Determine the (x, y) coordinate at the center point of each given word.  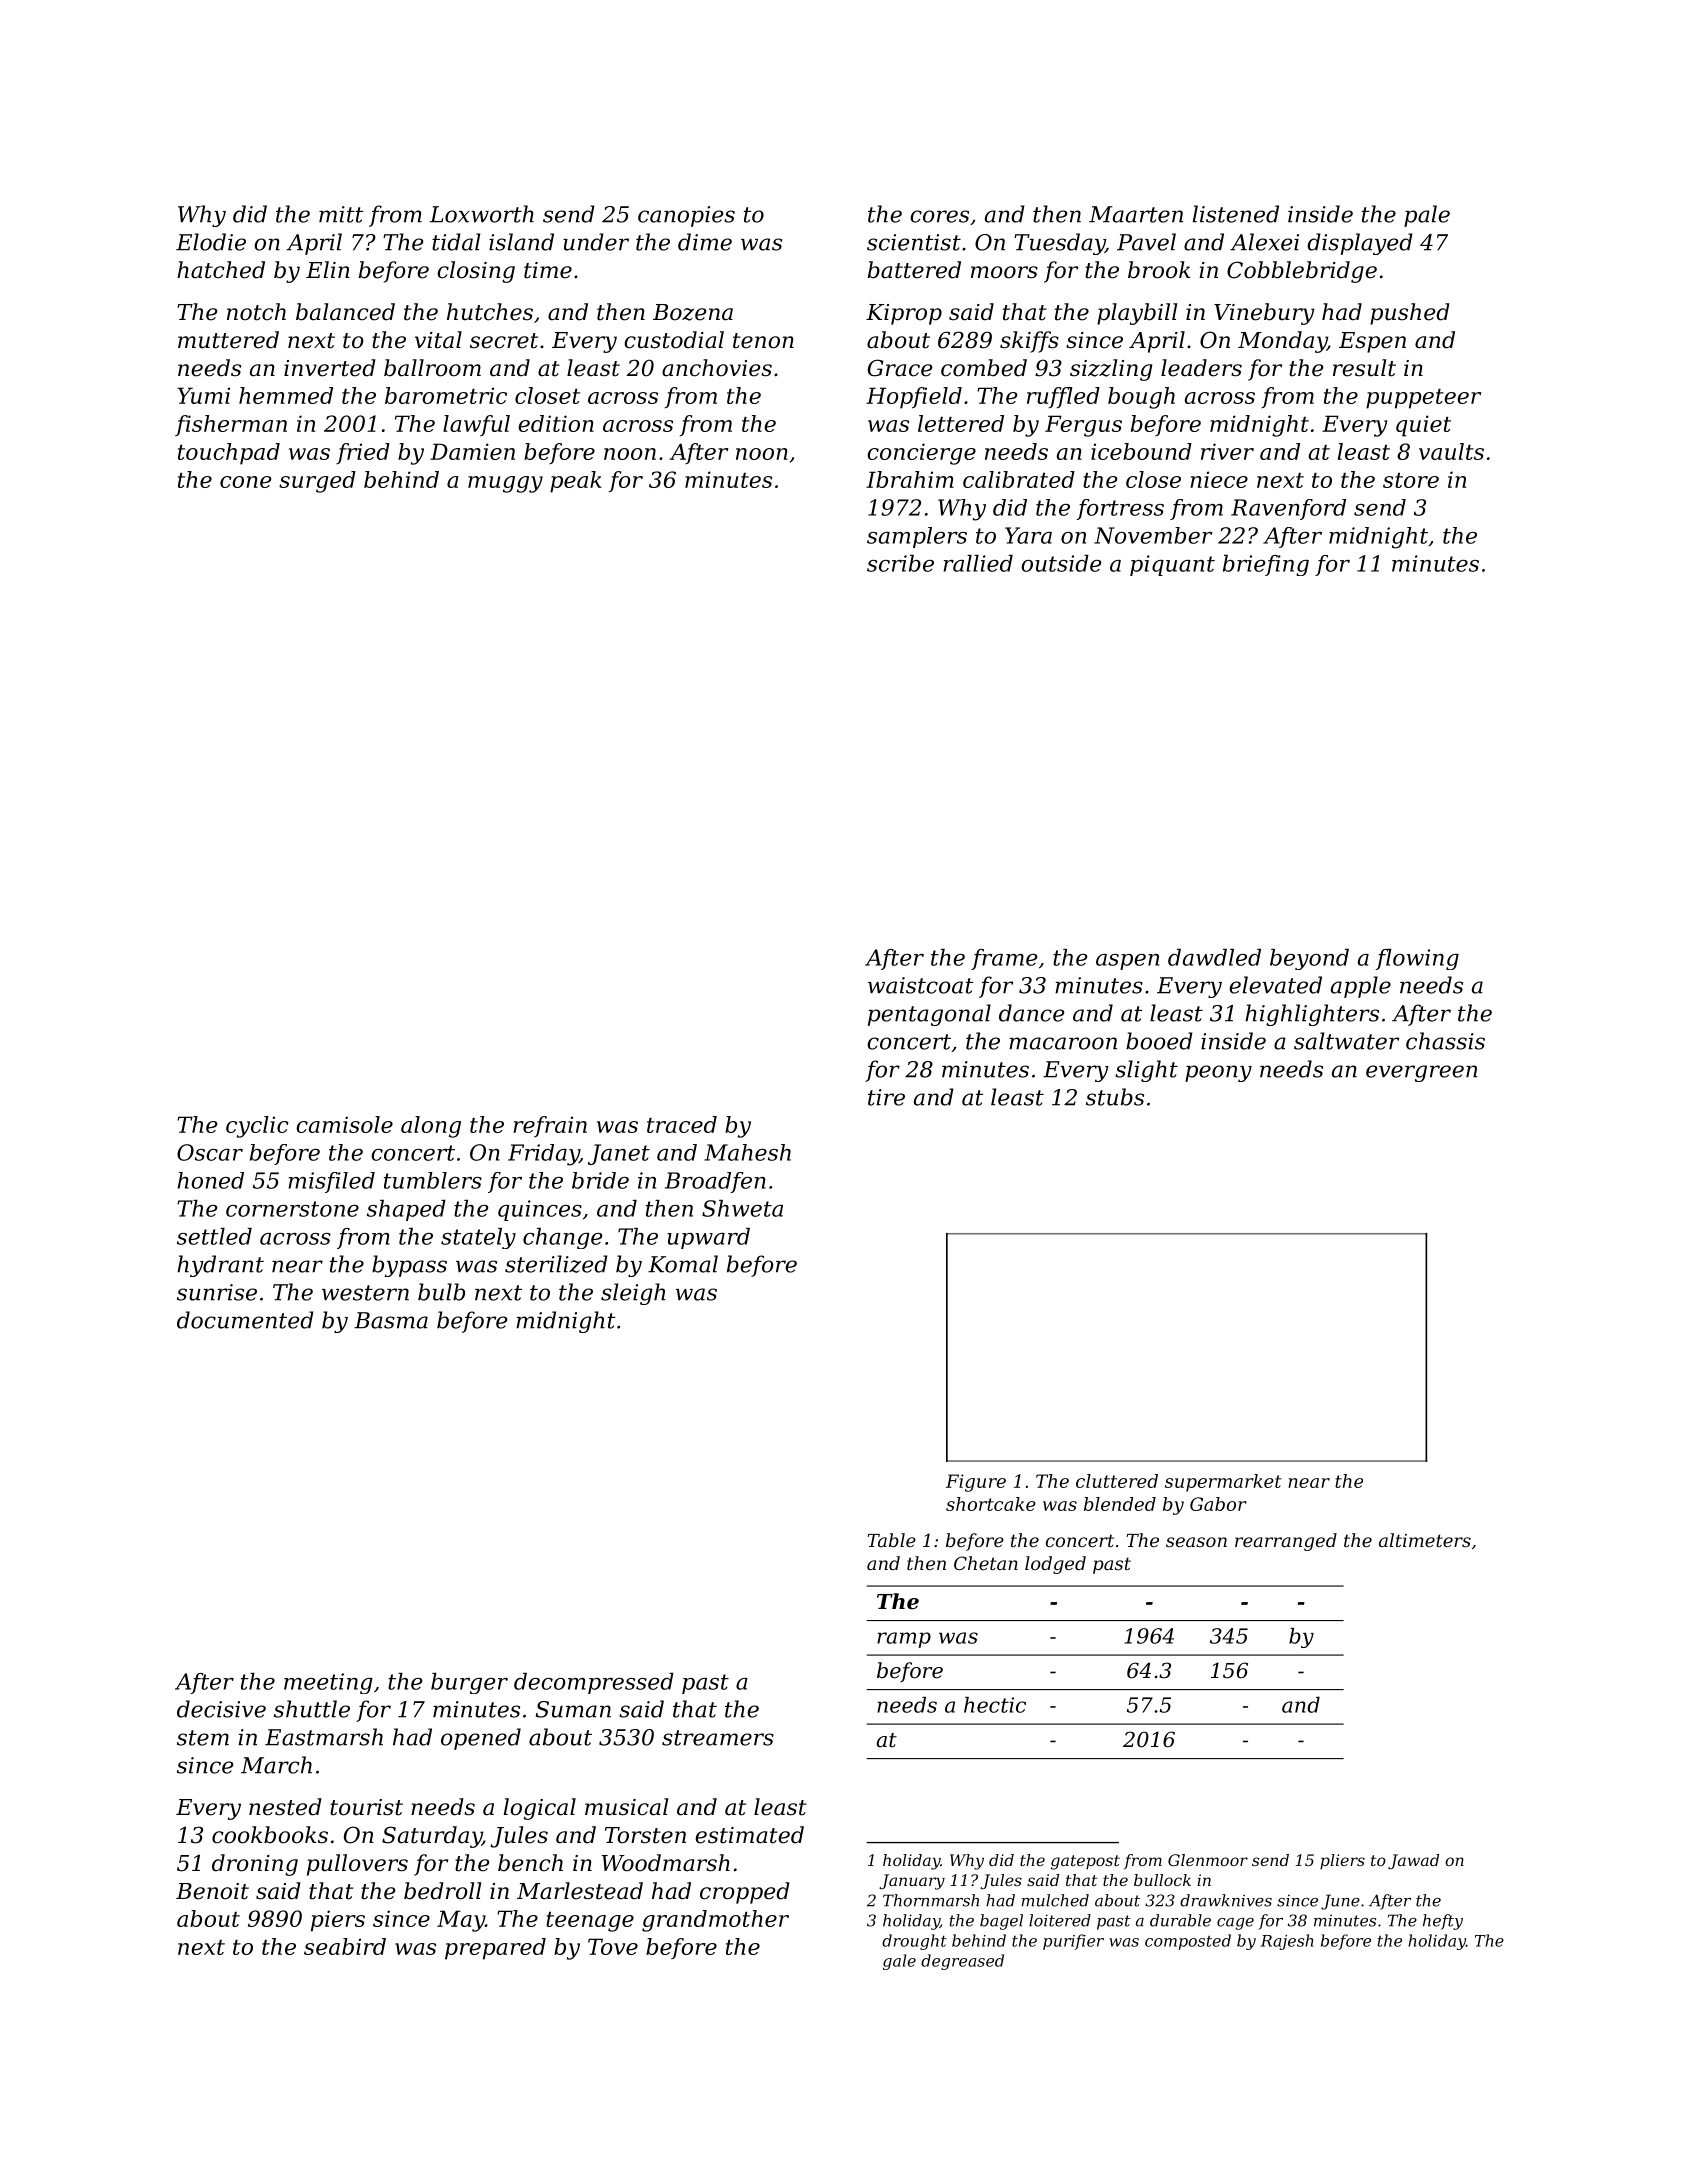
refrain (550, 1126)
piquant (1172, 565)
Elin (328, 269)
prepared (495, 1949)
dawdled (1214, 957)
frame (1004, 959)
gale (899, 1962)
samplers (917, 537)
